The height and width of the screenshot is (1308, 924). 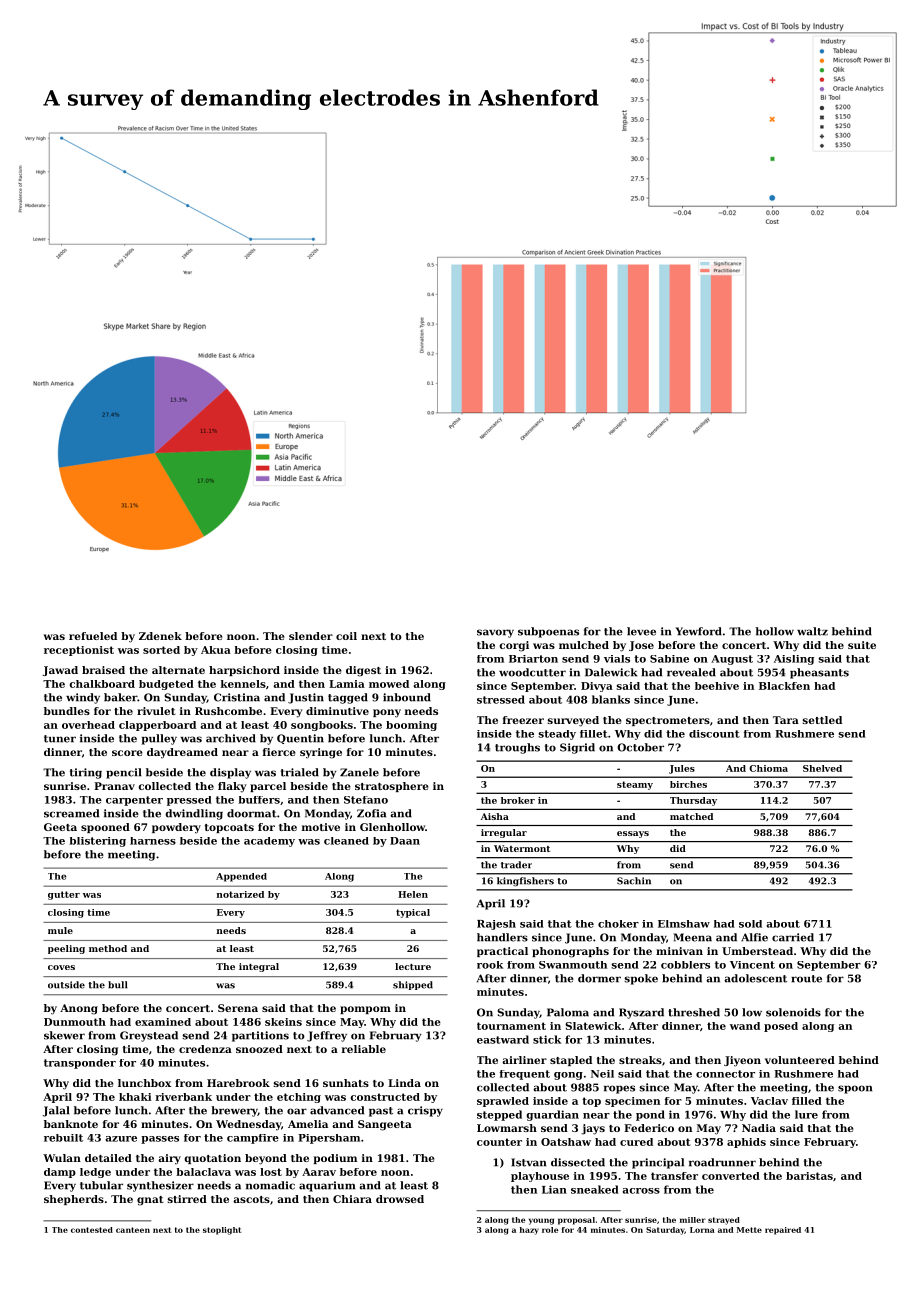 I want to click on spectrometers, so click(x=668, y=721).
